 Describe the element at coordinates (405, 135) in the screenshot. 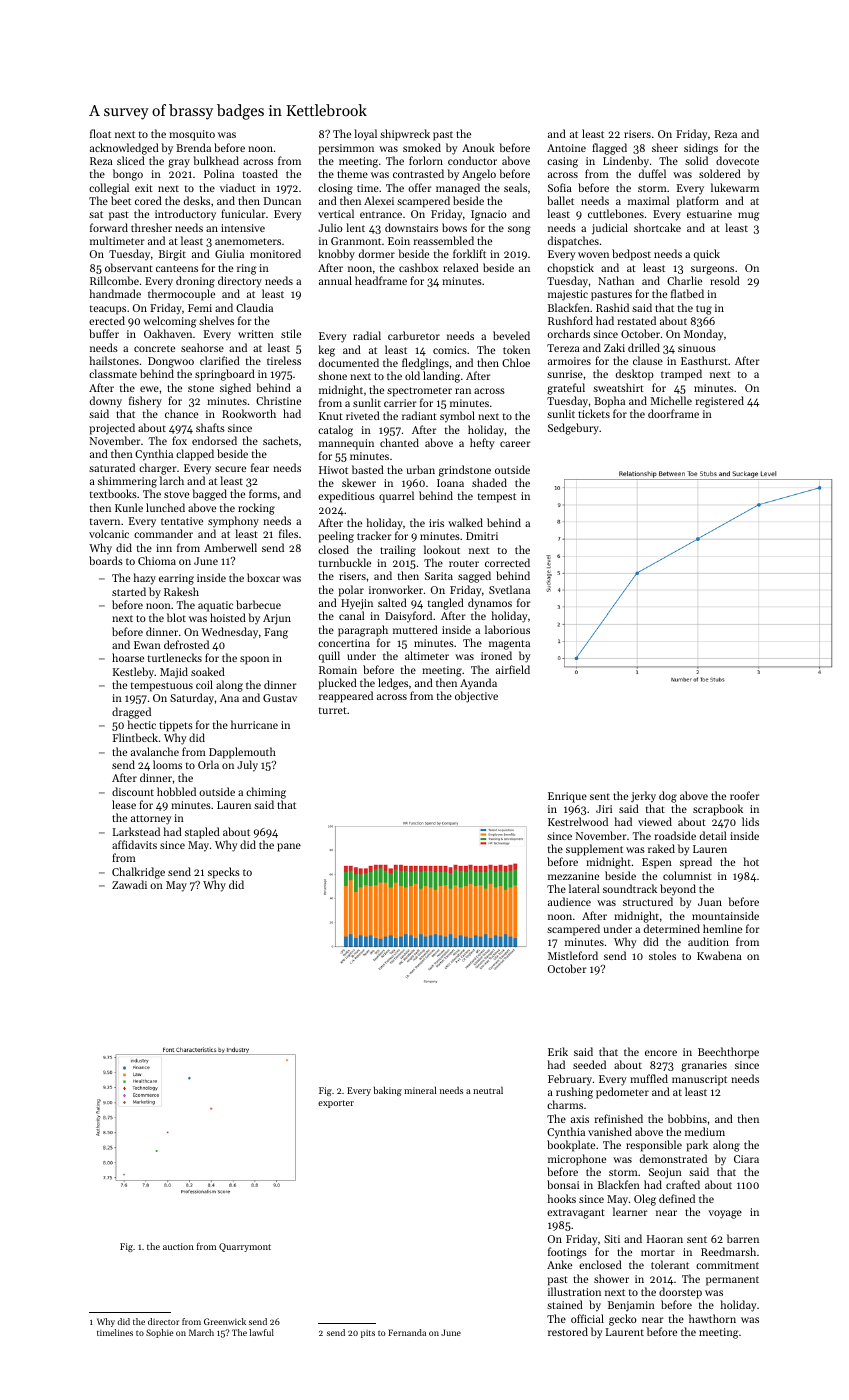

I see `shipwreck` at that location.
